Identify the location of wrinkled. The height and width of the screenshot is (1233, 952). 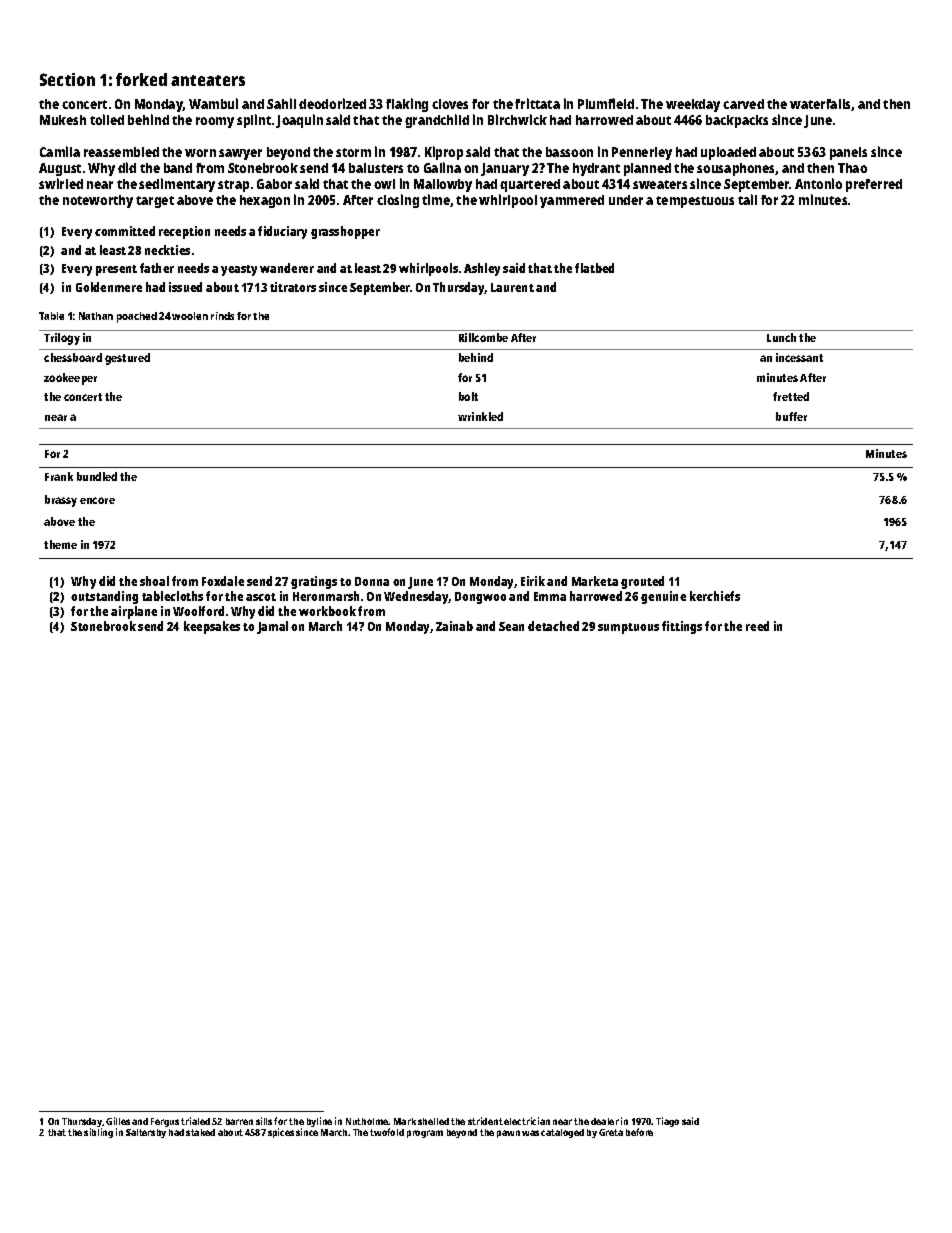
(480, 416).
